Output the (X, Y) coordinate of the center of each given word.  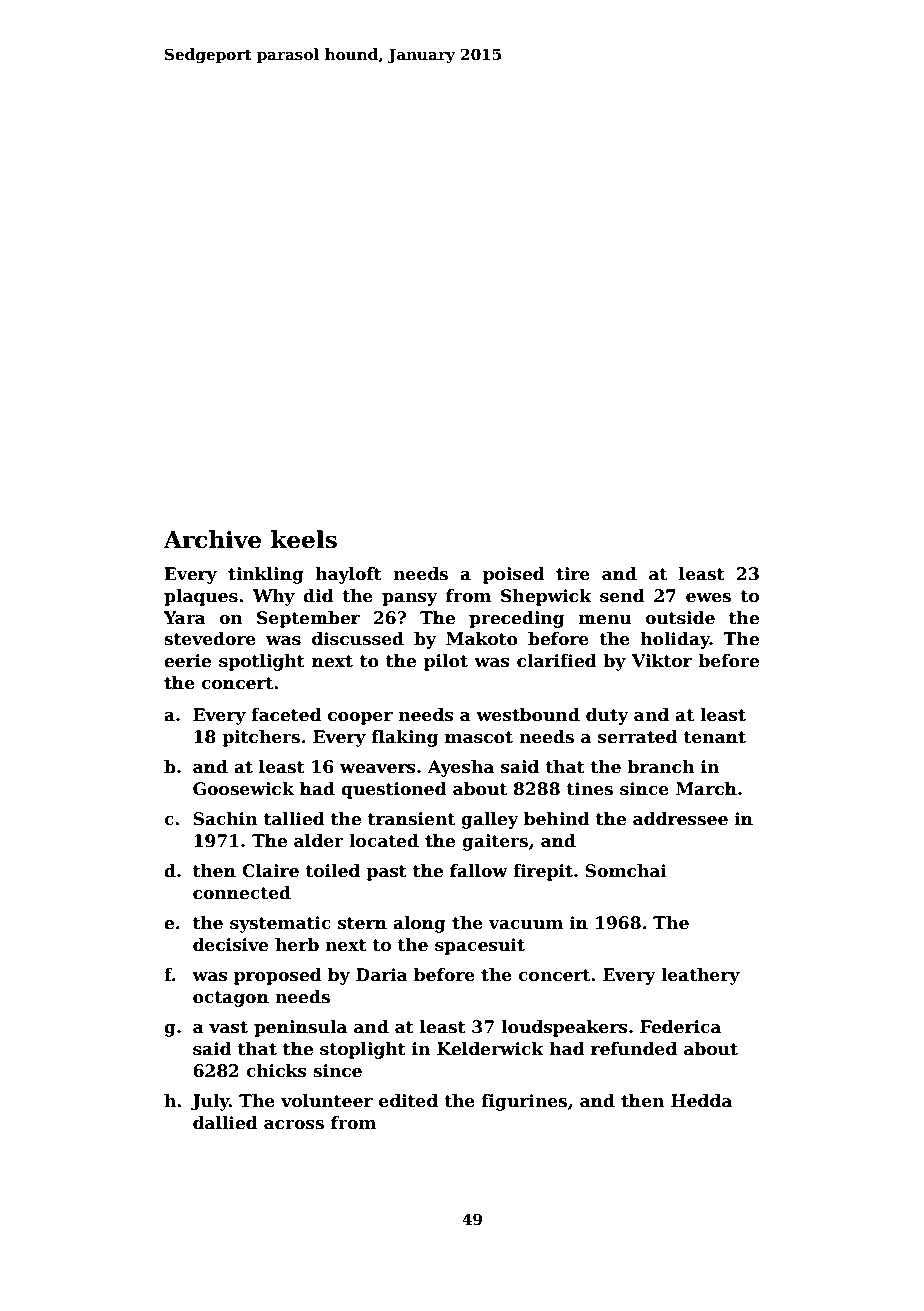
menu (605, 620)
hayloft (349, 575)
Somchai (626, 871)
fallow (479, 871)
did (318, 596)
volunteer (327, 1101)
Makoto (482, 639)
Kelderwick (490, 1049)
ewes (708, 598)
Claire (270, 871)
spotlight (262, 662)
